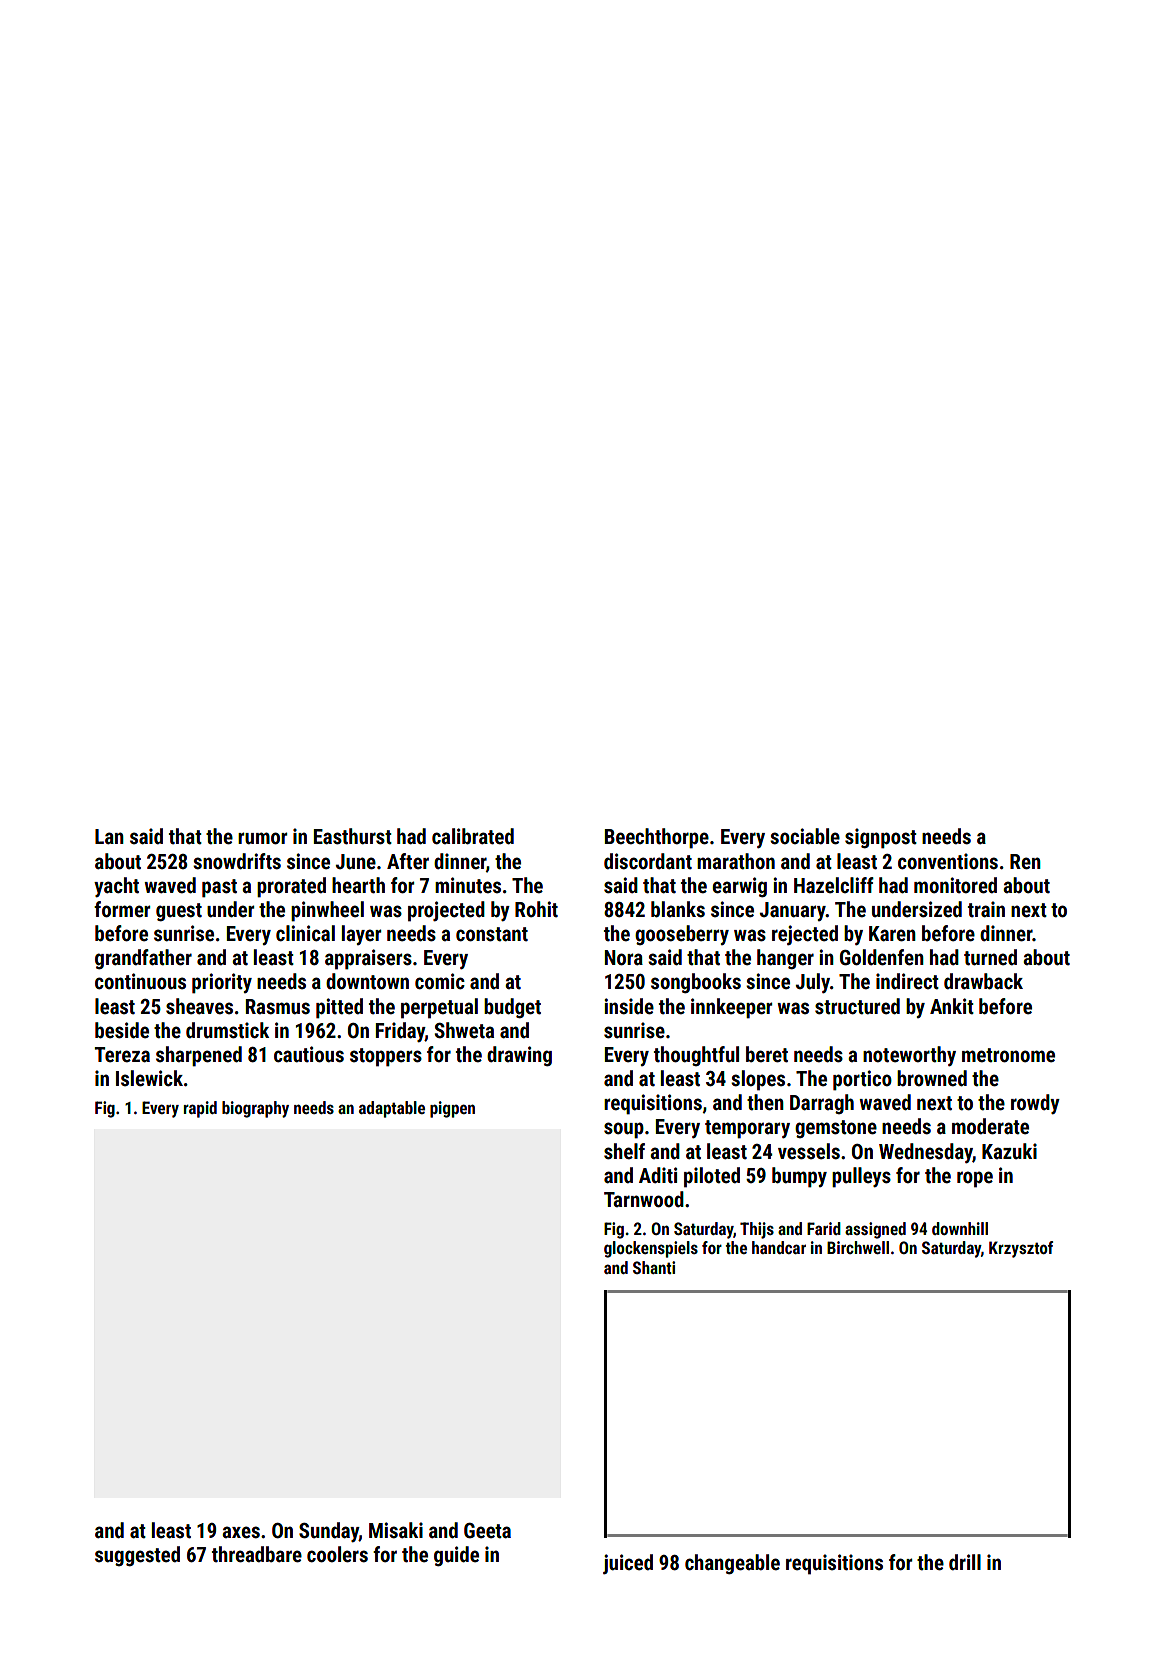 This image has height=1654, width=1165. What do you see at coordinates (452, 1109) in the image?
I see `pigpen` at bounding box center [452, 1109].
